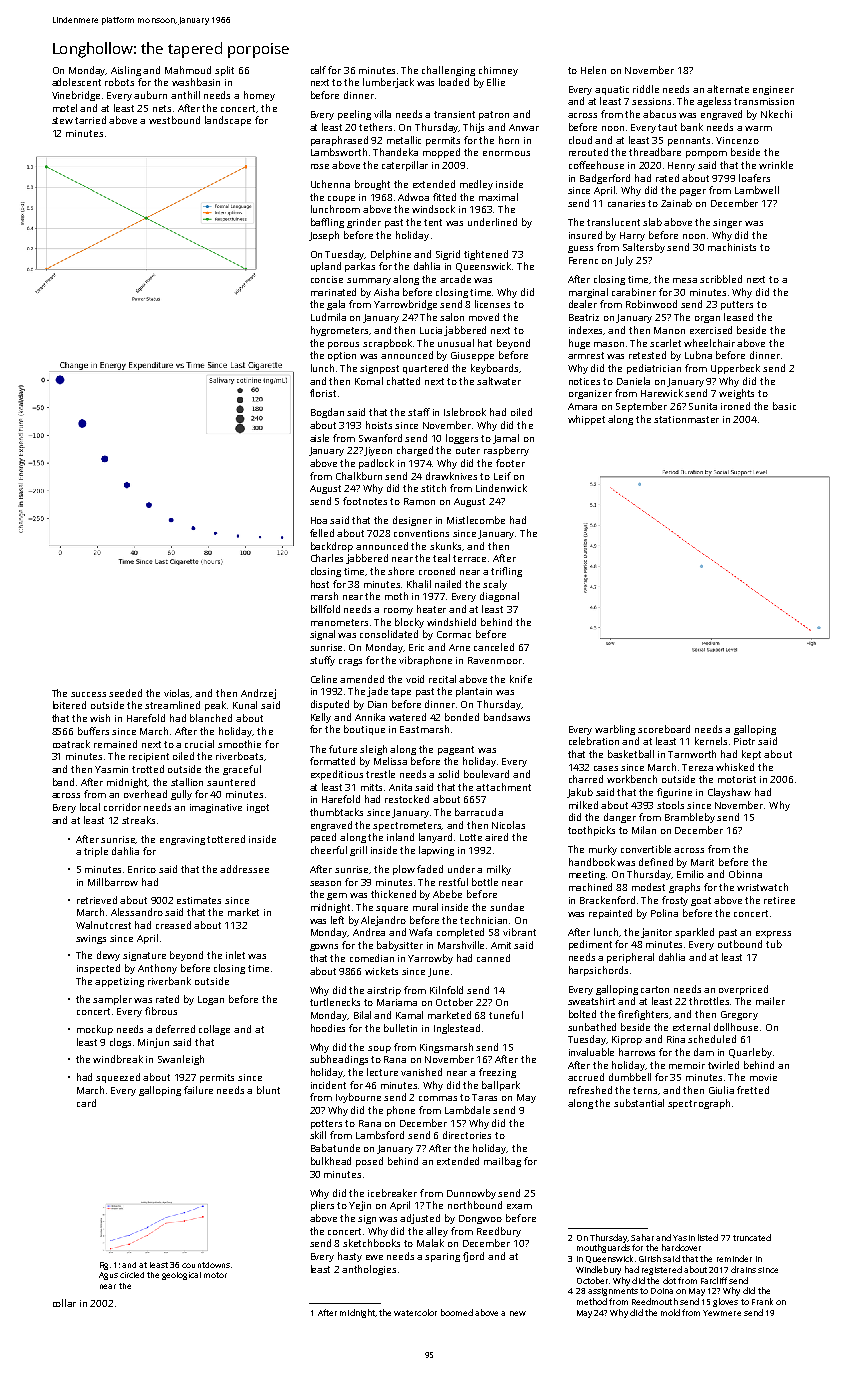  I want to click on Annika, so click(370, 717).
